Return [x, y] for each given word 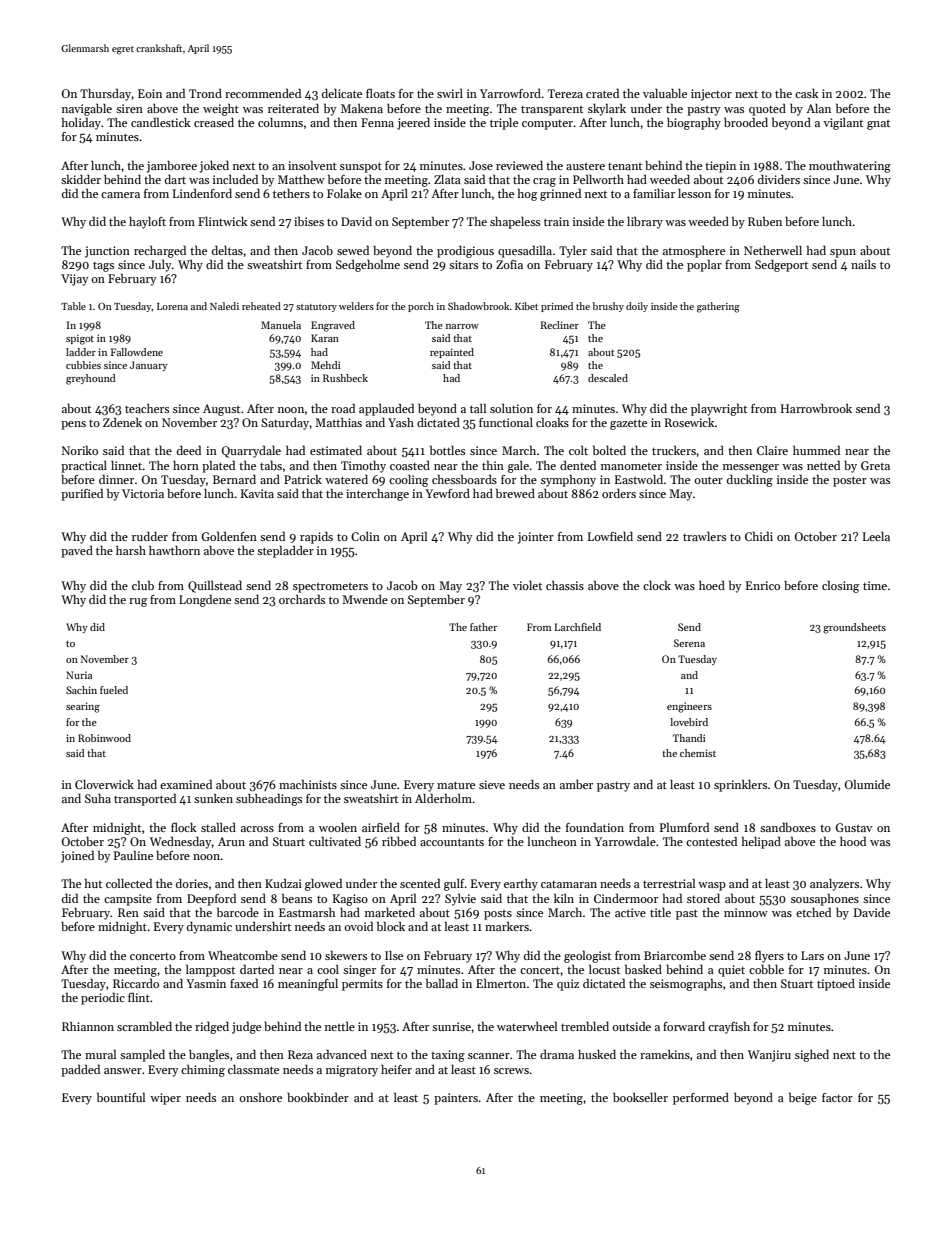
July [160, 265]
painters [456, 1099]
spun [843, 253]
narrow [462, 326]
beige [803, 1098]
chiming [203, 1070]
